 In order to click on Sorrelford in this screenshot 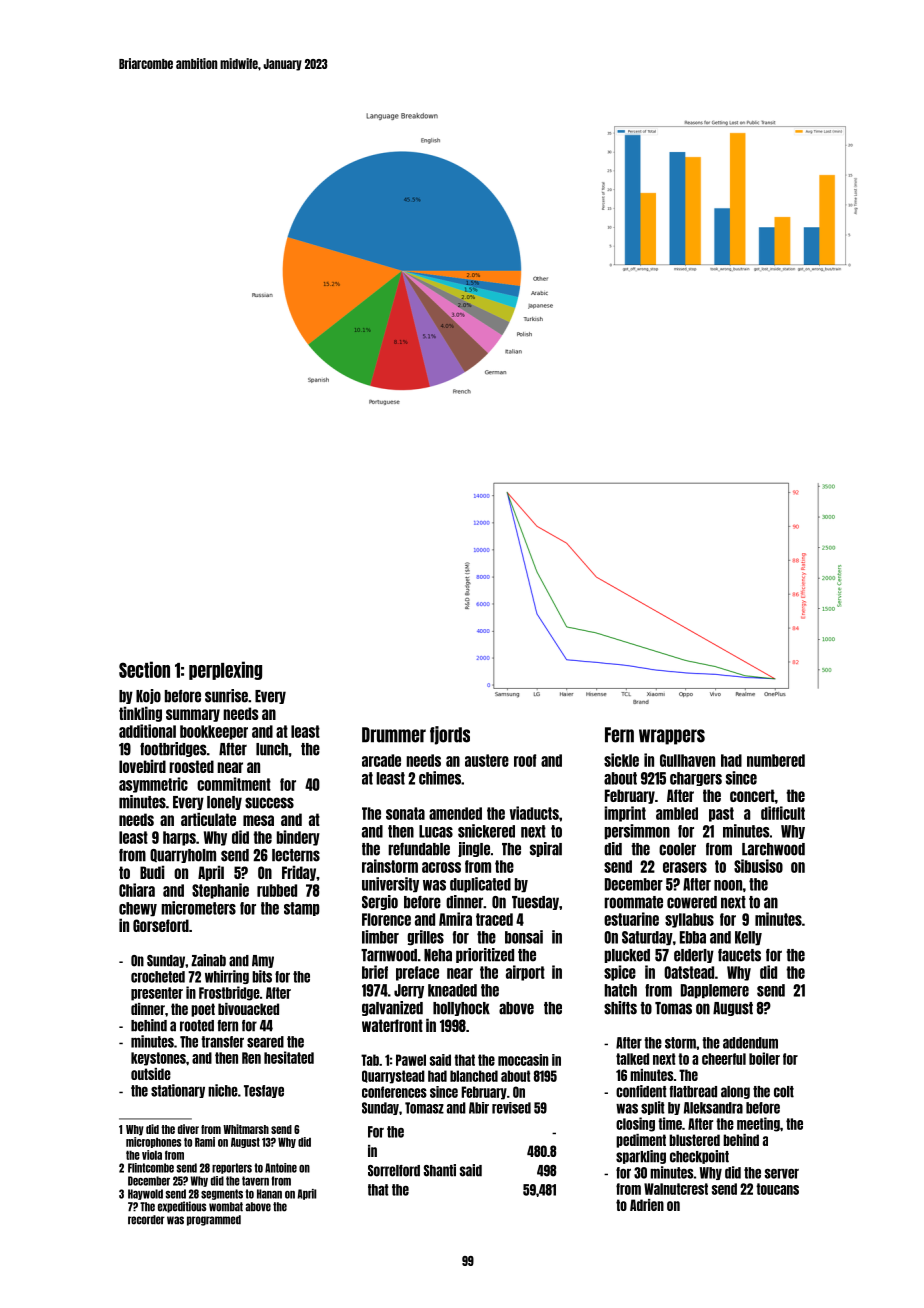, I will do `click(394, 1171)`.
